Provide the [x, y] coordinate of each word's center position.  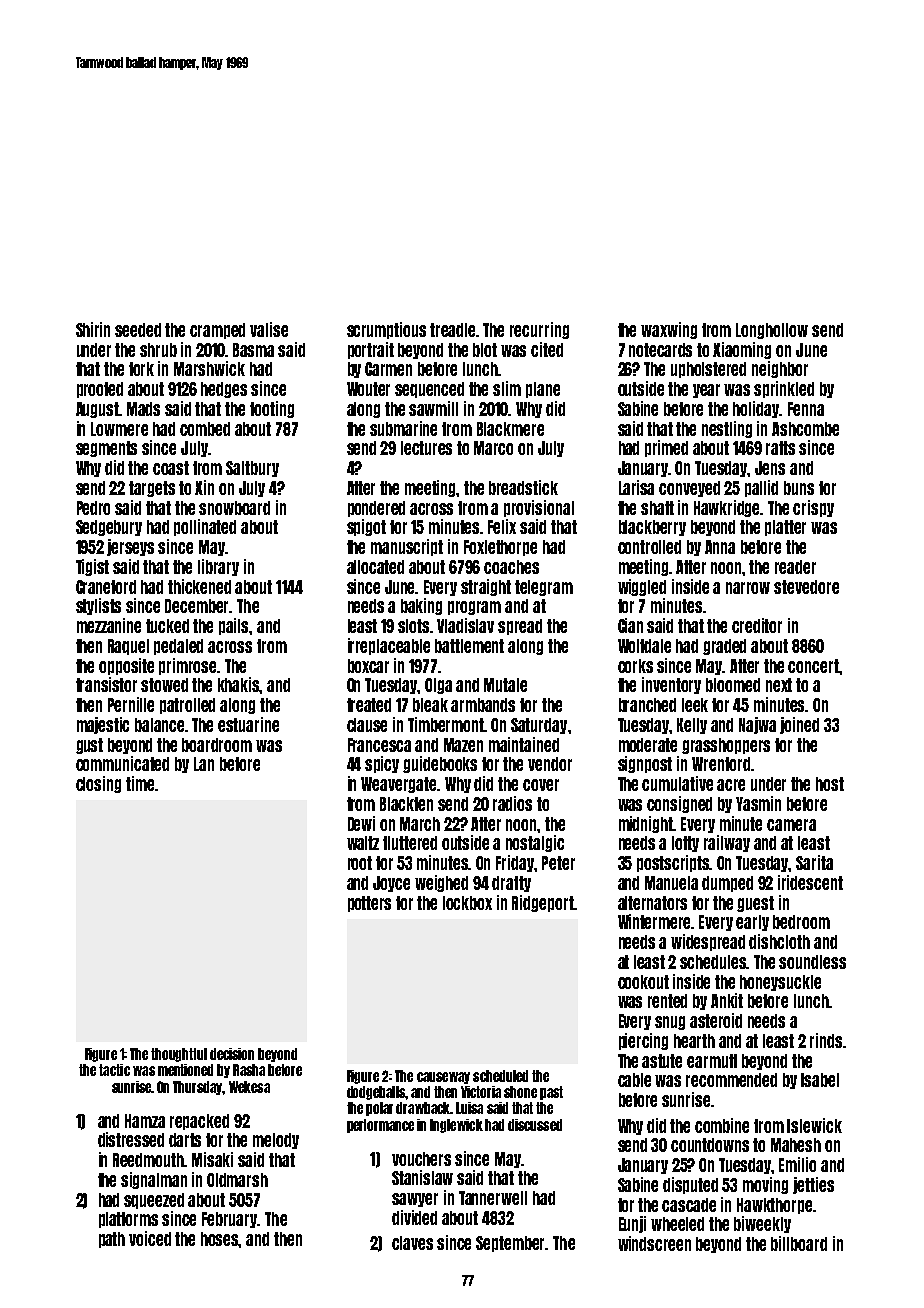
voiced [150, 1238]
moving [765, 1185]
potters [369, 904]
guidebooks [440, 764]
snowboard [234, 508]
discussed [535, 1125]
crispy [813, 508]
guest [755, 904]
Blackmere [510, 429]
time [140, 783]
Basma [253, 350]
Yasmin [758, 803]
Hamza [145, 1121]
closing [98, 784]
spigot [366, 527]
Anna [720, 547]
